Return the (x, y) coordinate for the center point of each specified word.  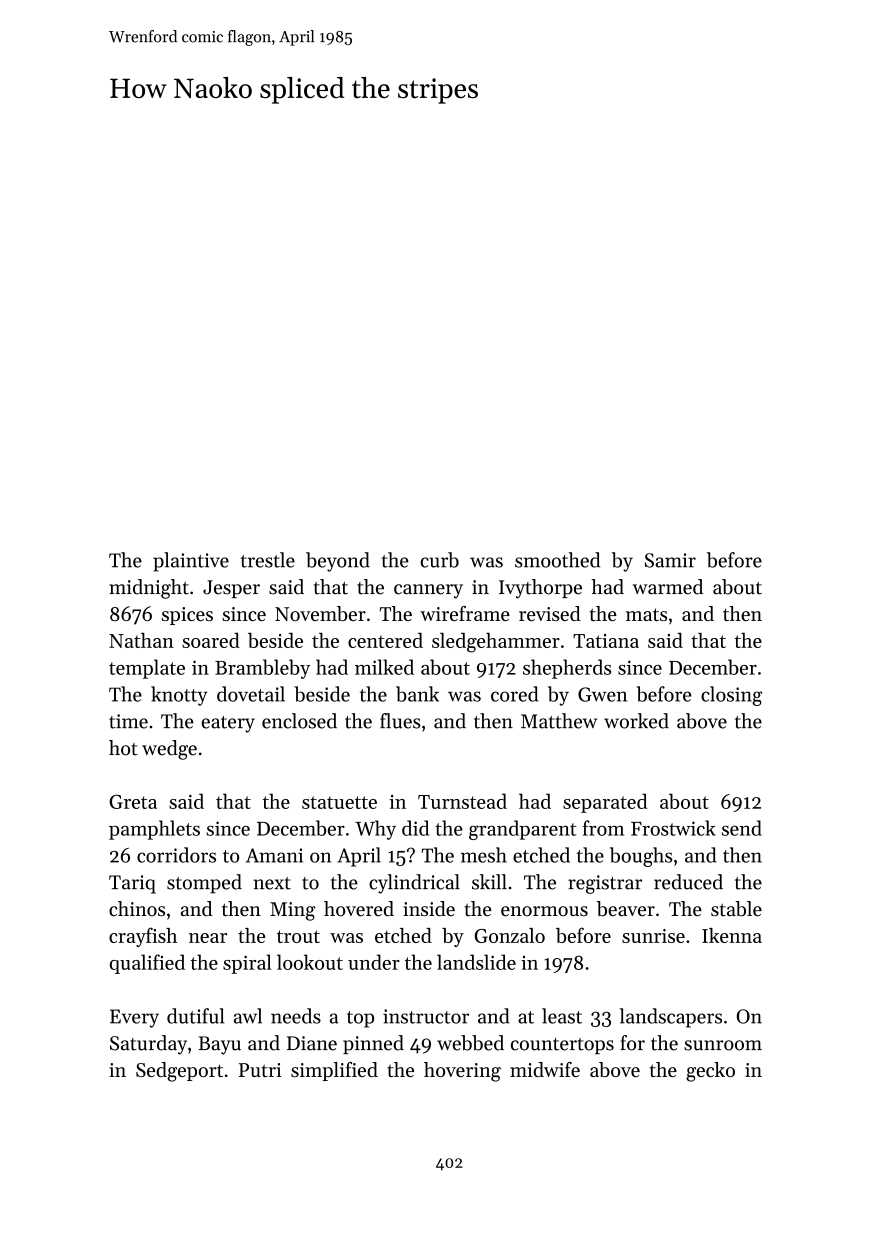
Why (375, 830)
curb (439, 560)
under (374, 962)
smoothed (557, 560)
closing (731, 696)
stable (736, 909)
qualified (147, 964)
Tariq (132, 884)
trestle (268, 560)
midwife (545, 1069)
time (128, 721)
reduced (688, 882)
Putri (260, 1070)
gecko (710, 1072)
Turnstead (462, 801)
